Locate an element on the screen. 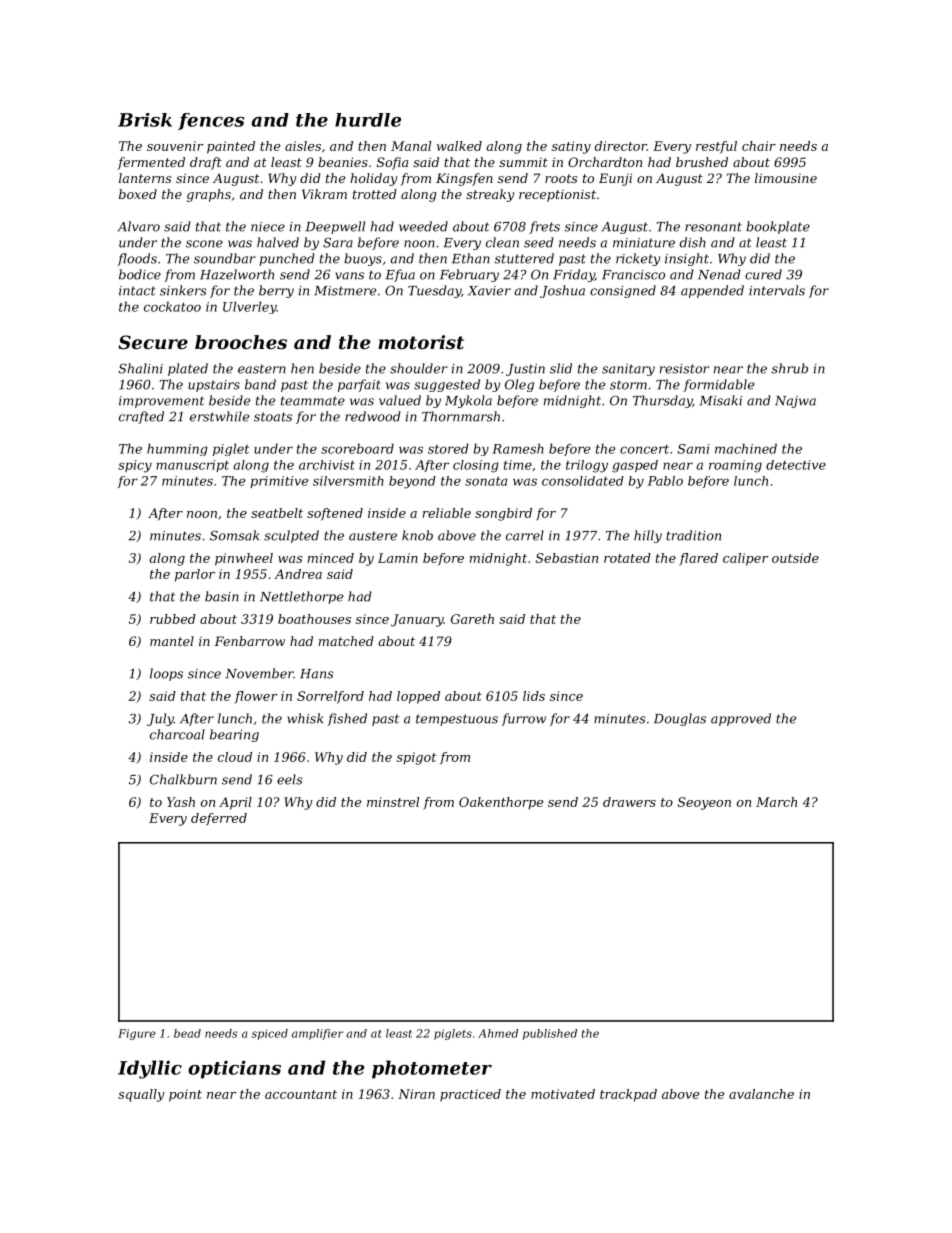  fermented is located at coordinates (151, 163).
